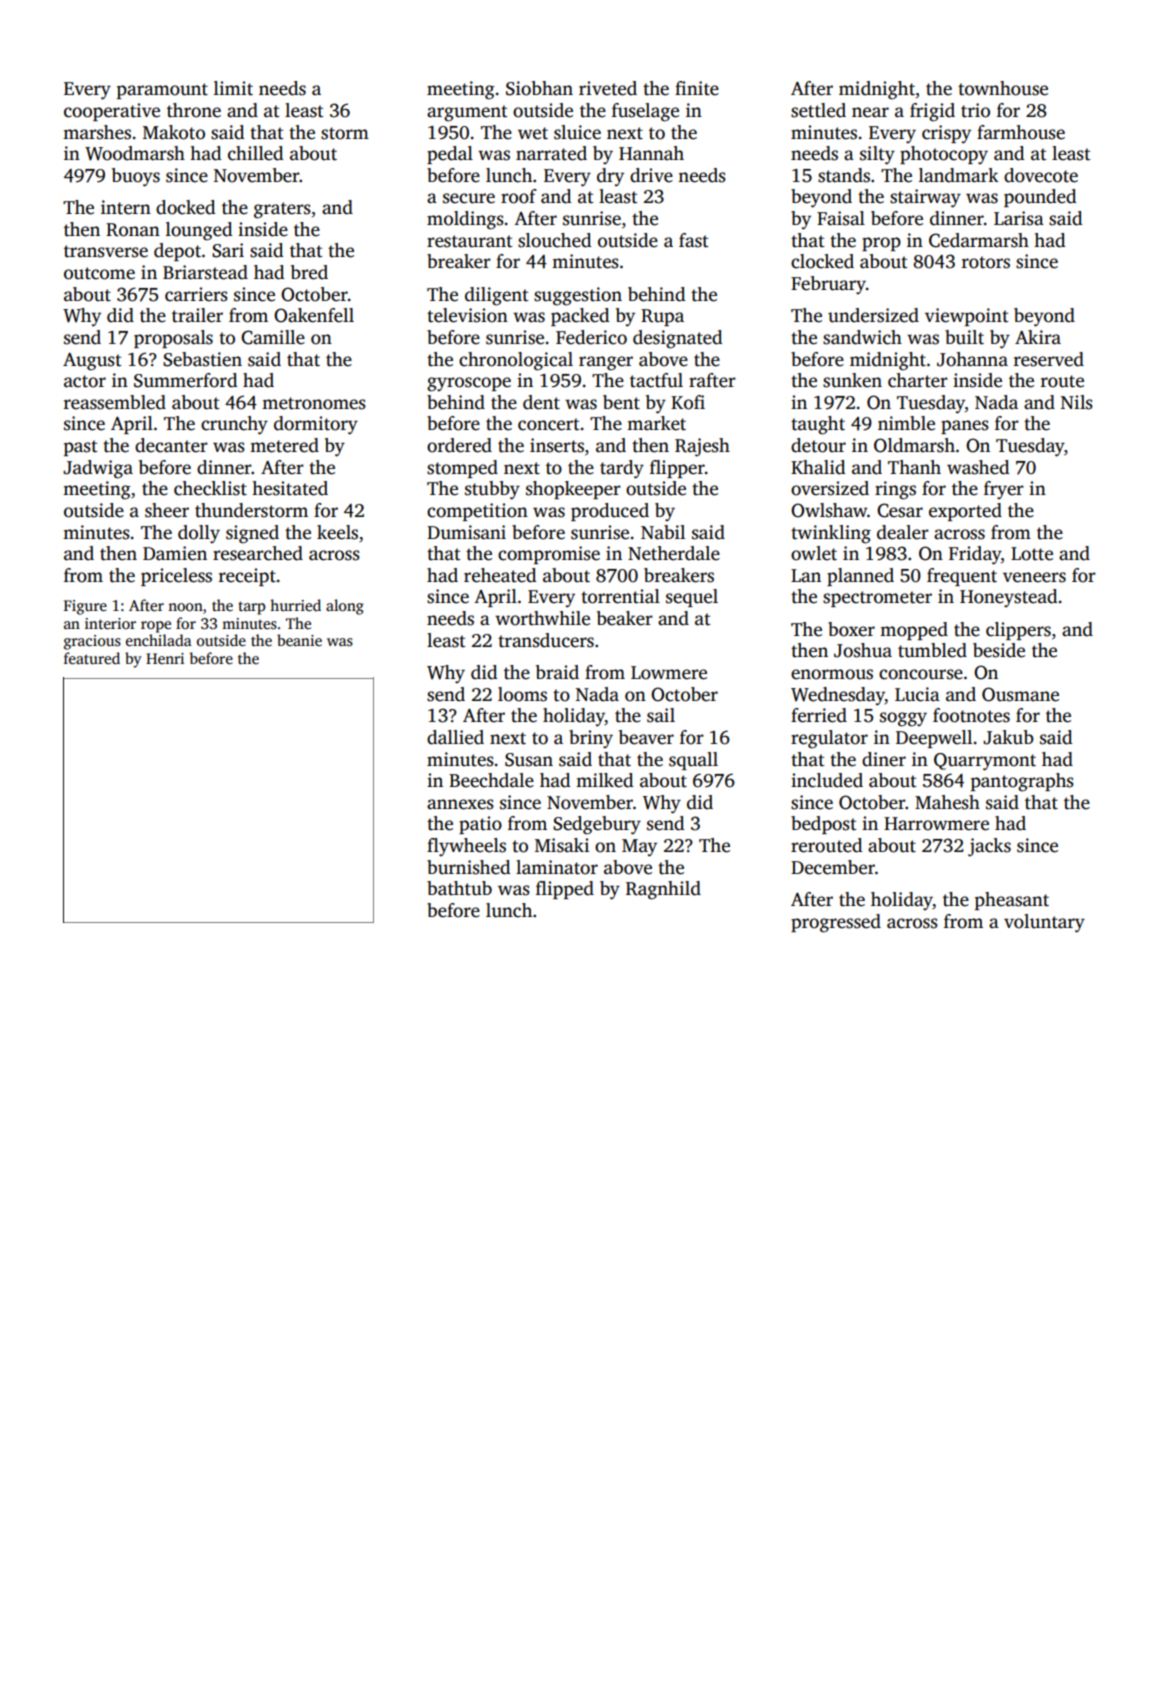  I want to click on stubby, so click(492, 490).
